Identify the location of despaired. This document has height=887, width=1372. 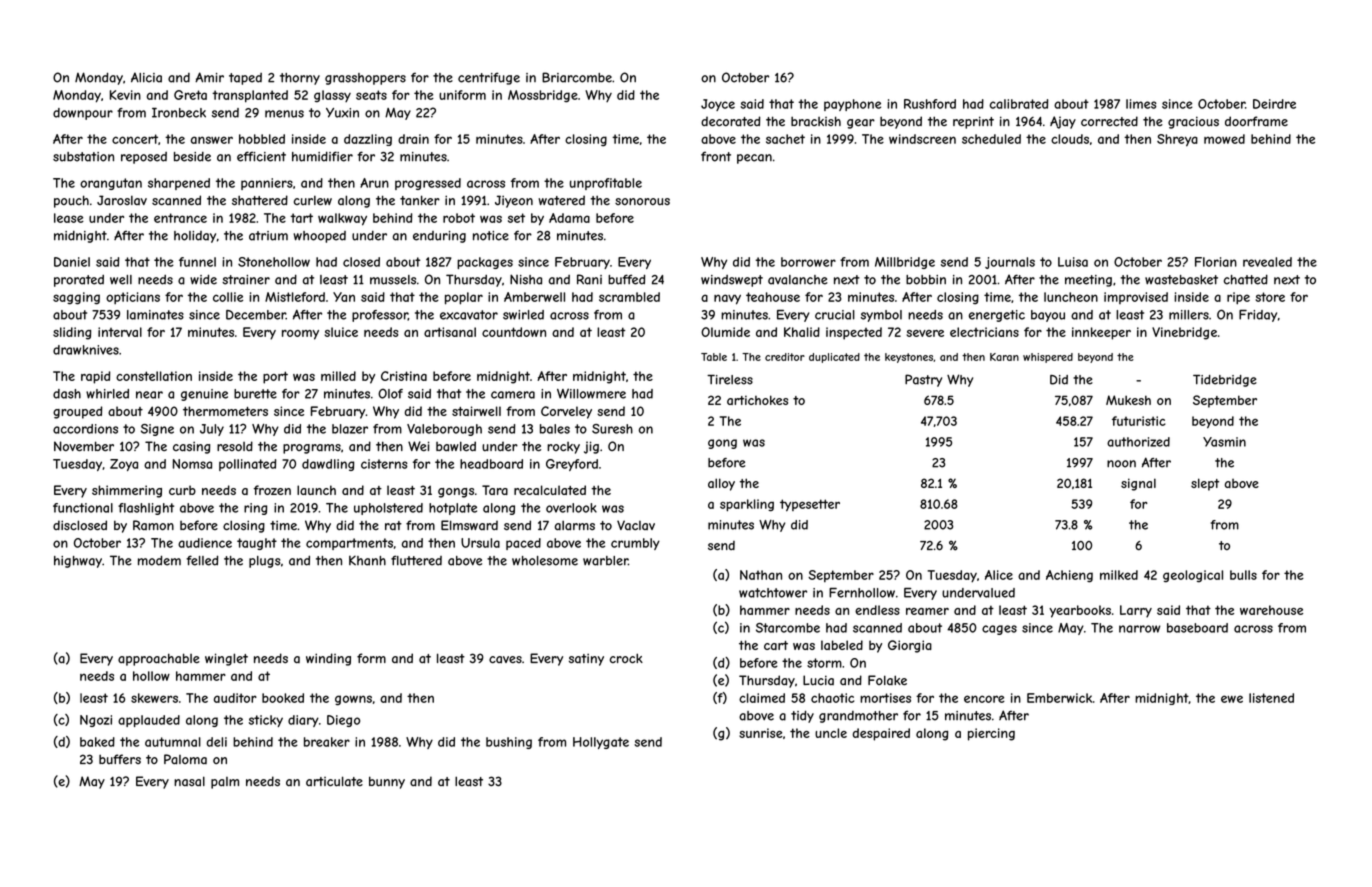
(881, 734).
